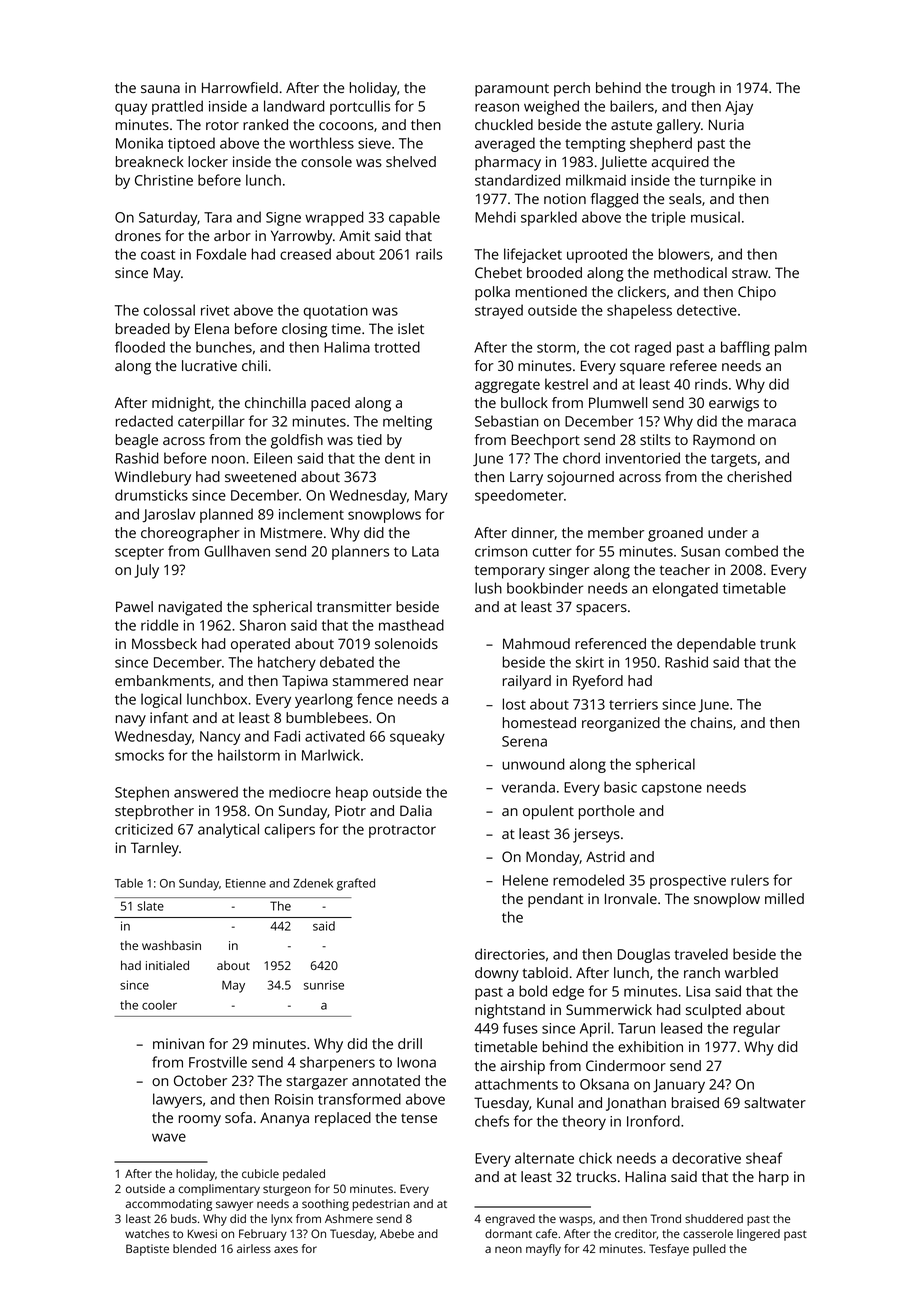 This screenshot has width=924, height=1308. Describe the element at coordinates (643, 458) in the screenshot. I see `inventoried` at that location.
